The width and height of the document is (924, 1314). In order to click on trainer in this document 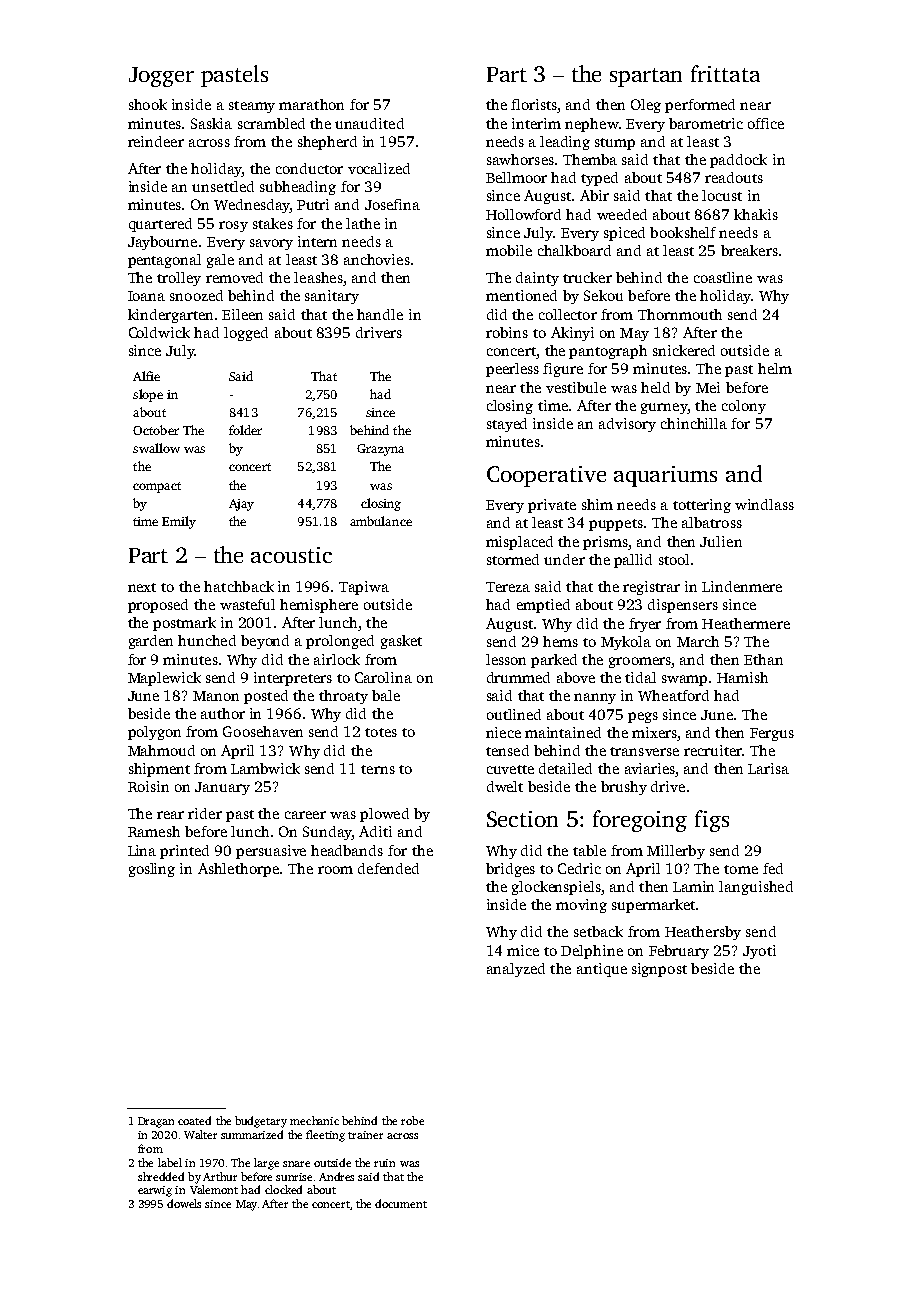, I will do `click(365, 1135)`.
